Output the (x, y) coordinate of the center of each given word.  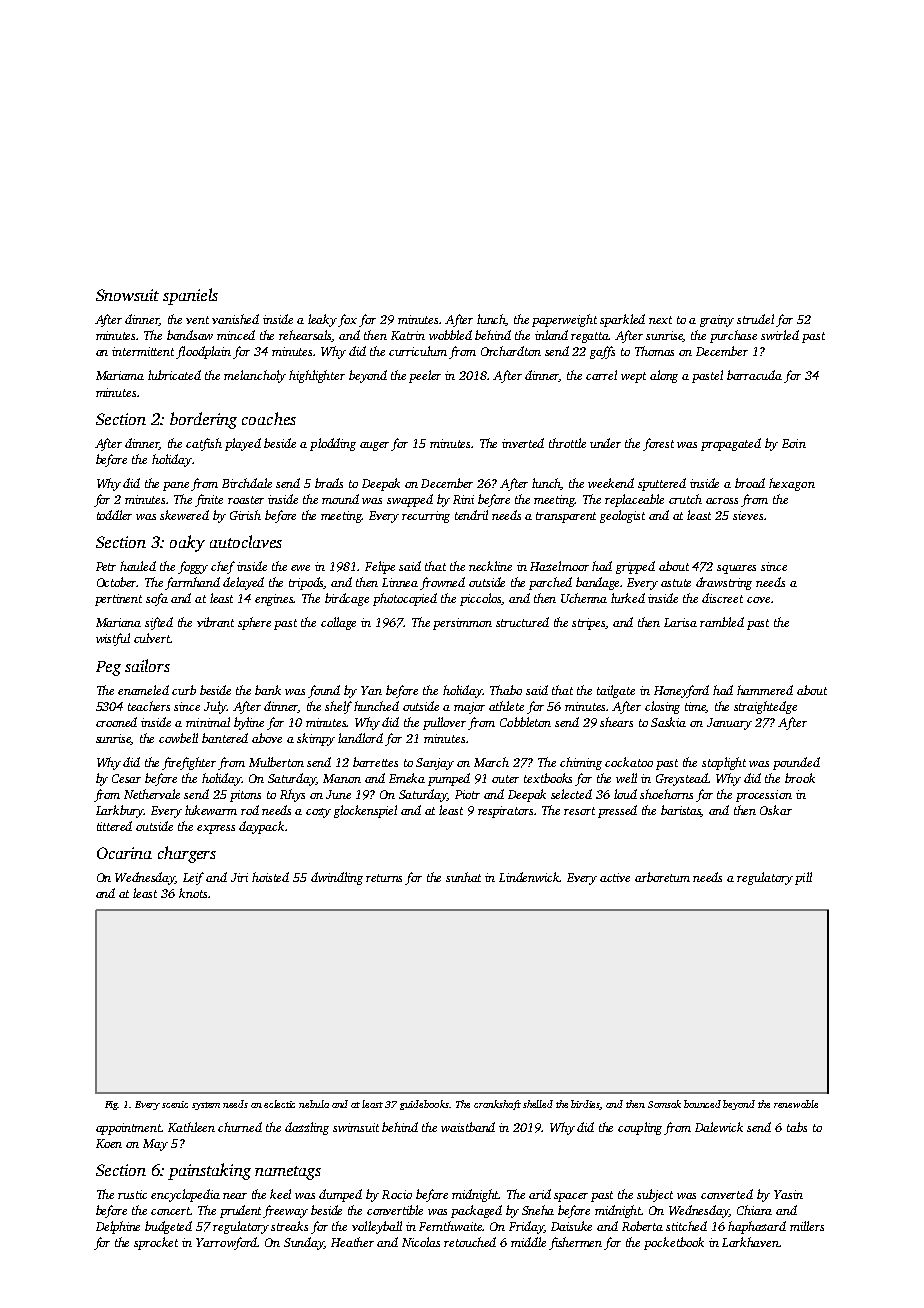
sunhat (463, 877)
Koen (109, 1143)
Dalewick (719, 1127)
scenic (175, 1104)
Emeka (407, 778)
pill (803, 878)
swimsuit (356, 1127)
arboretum (662, 877)
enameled (143, 690)
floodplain (203, 352)
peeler (425, 376)
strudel (755, 319)
